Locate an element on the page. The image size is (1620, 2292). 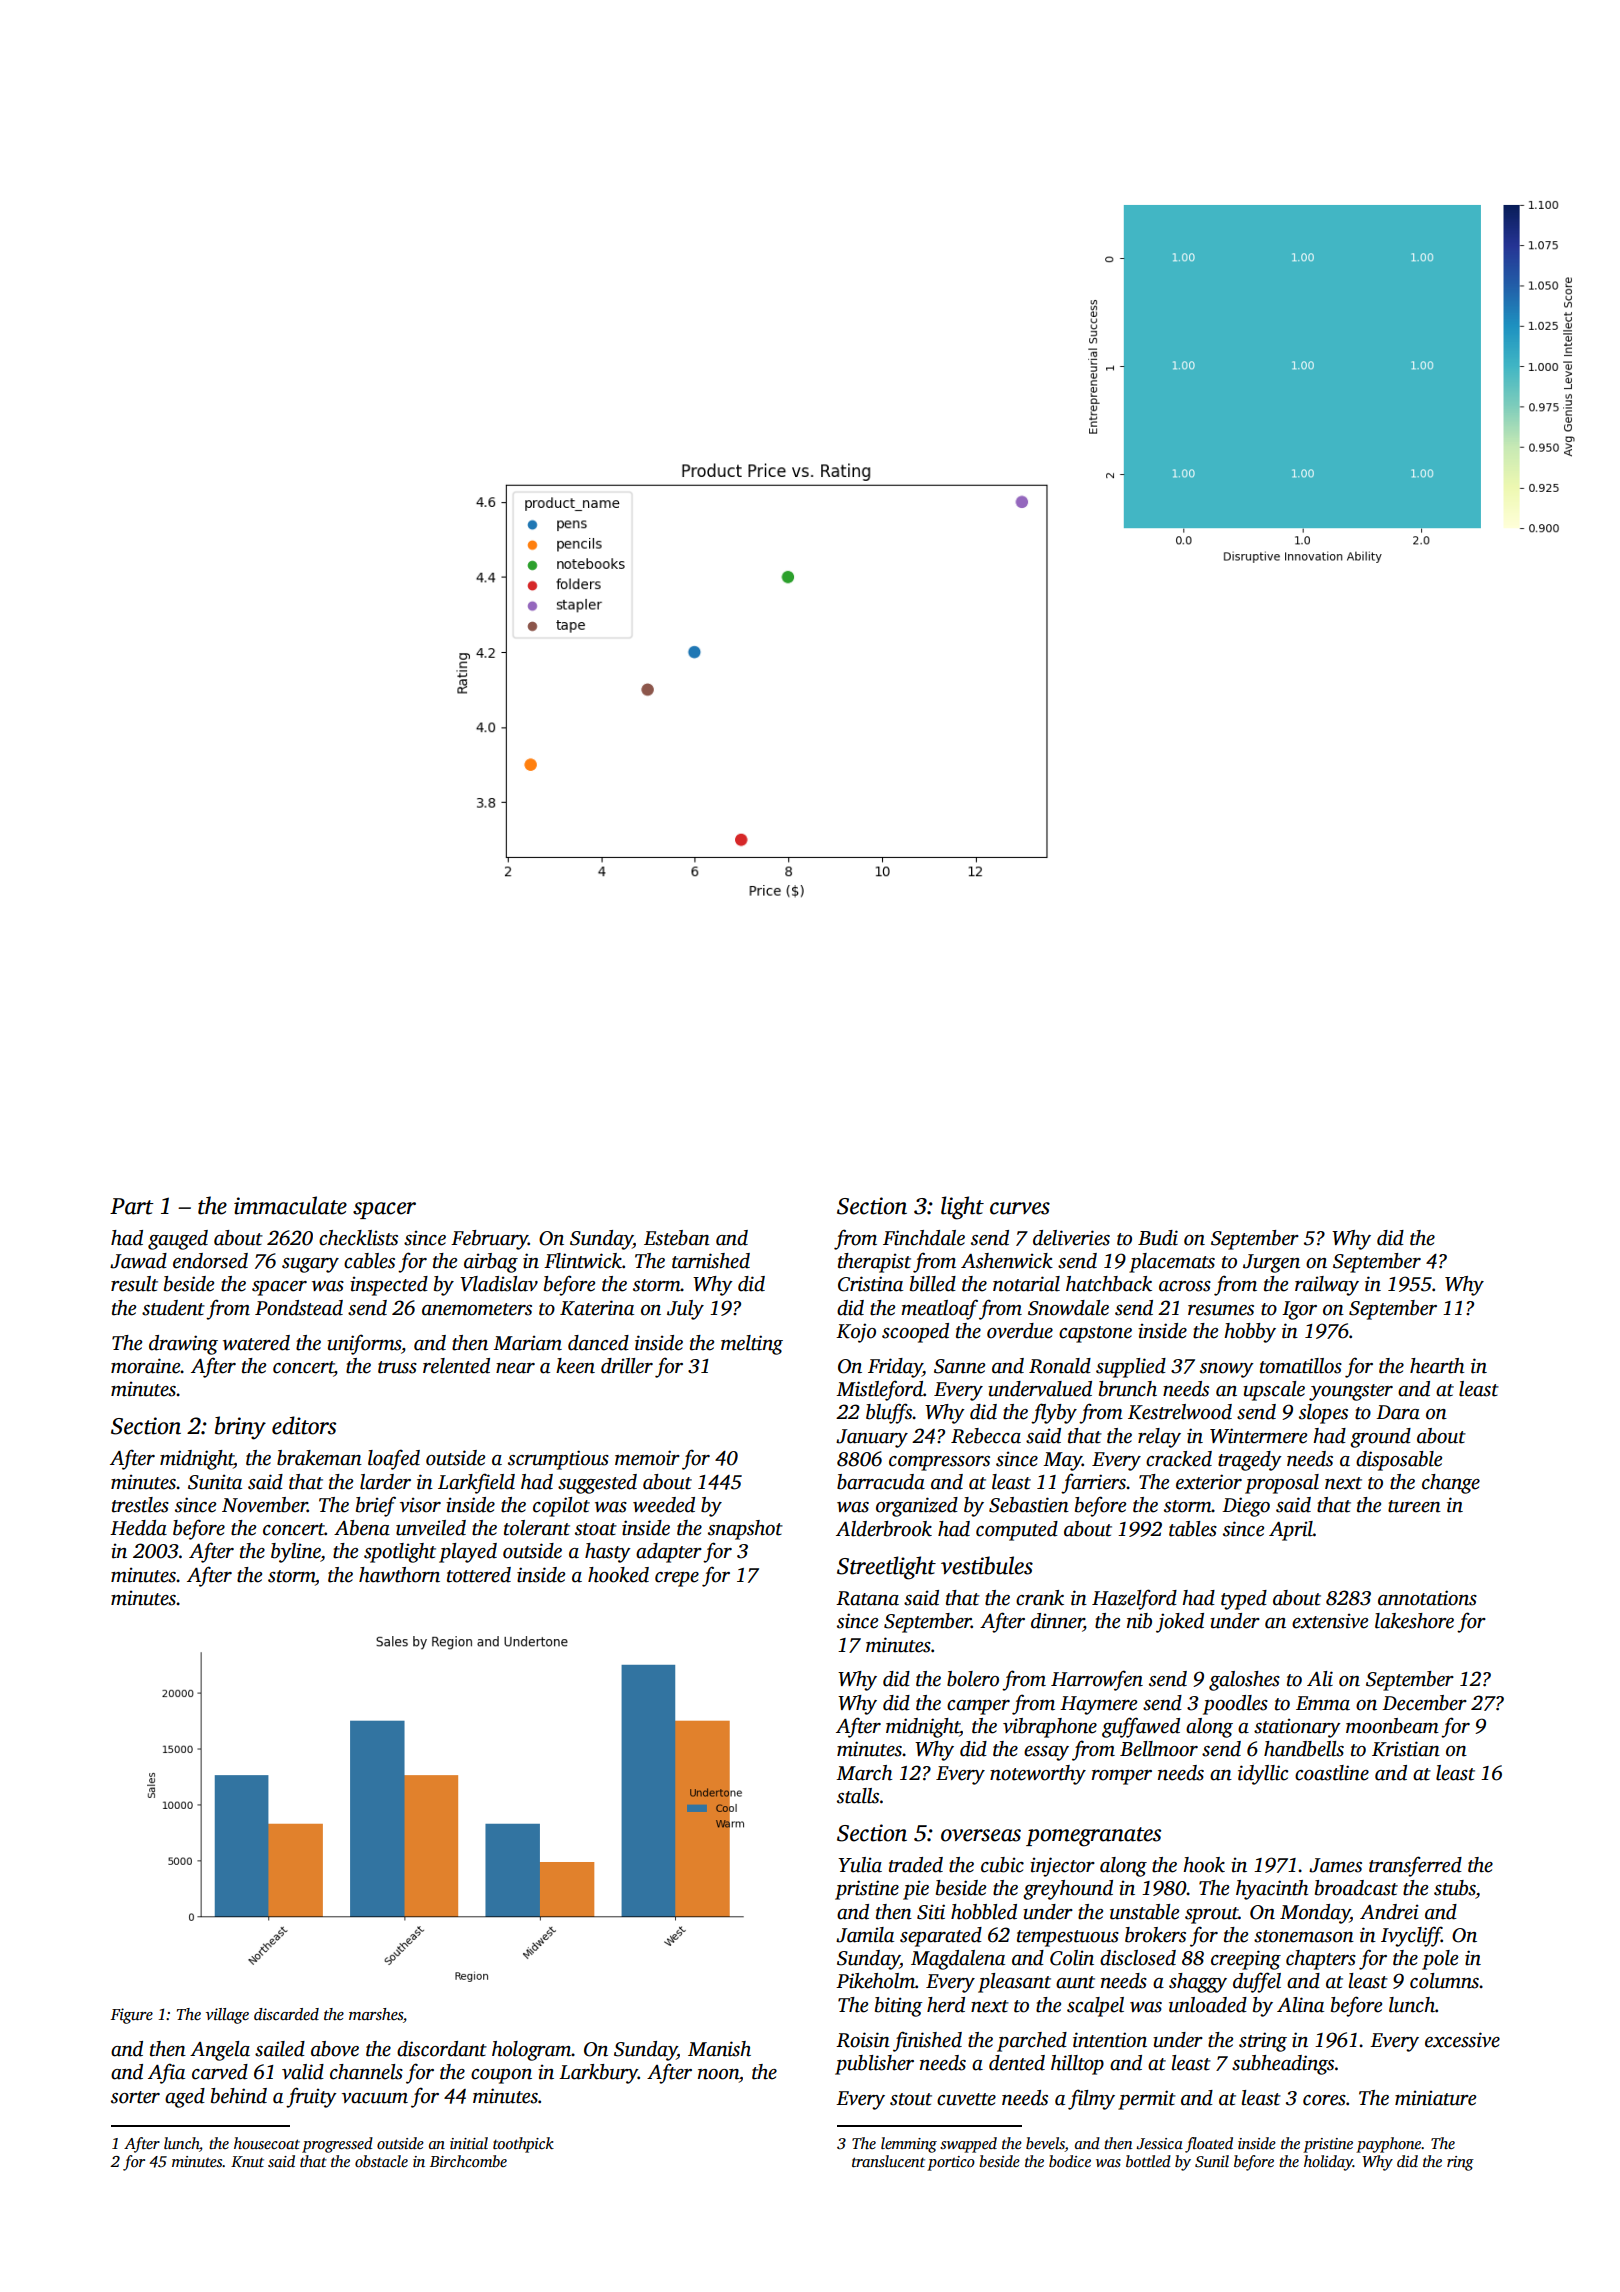
byline is located at coordinates (296, 1553).
